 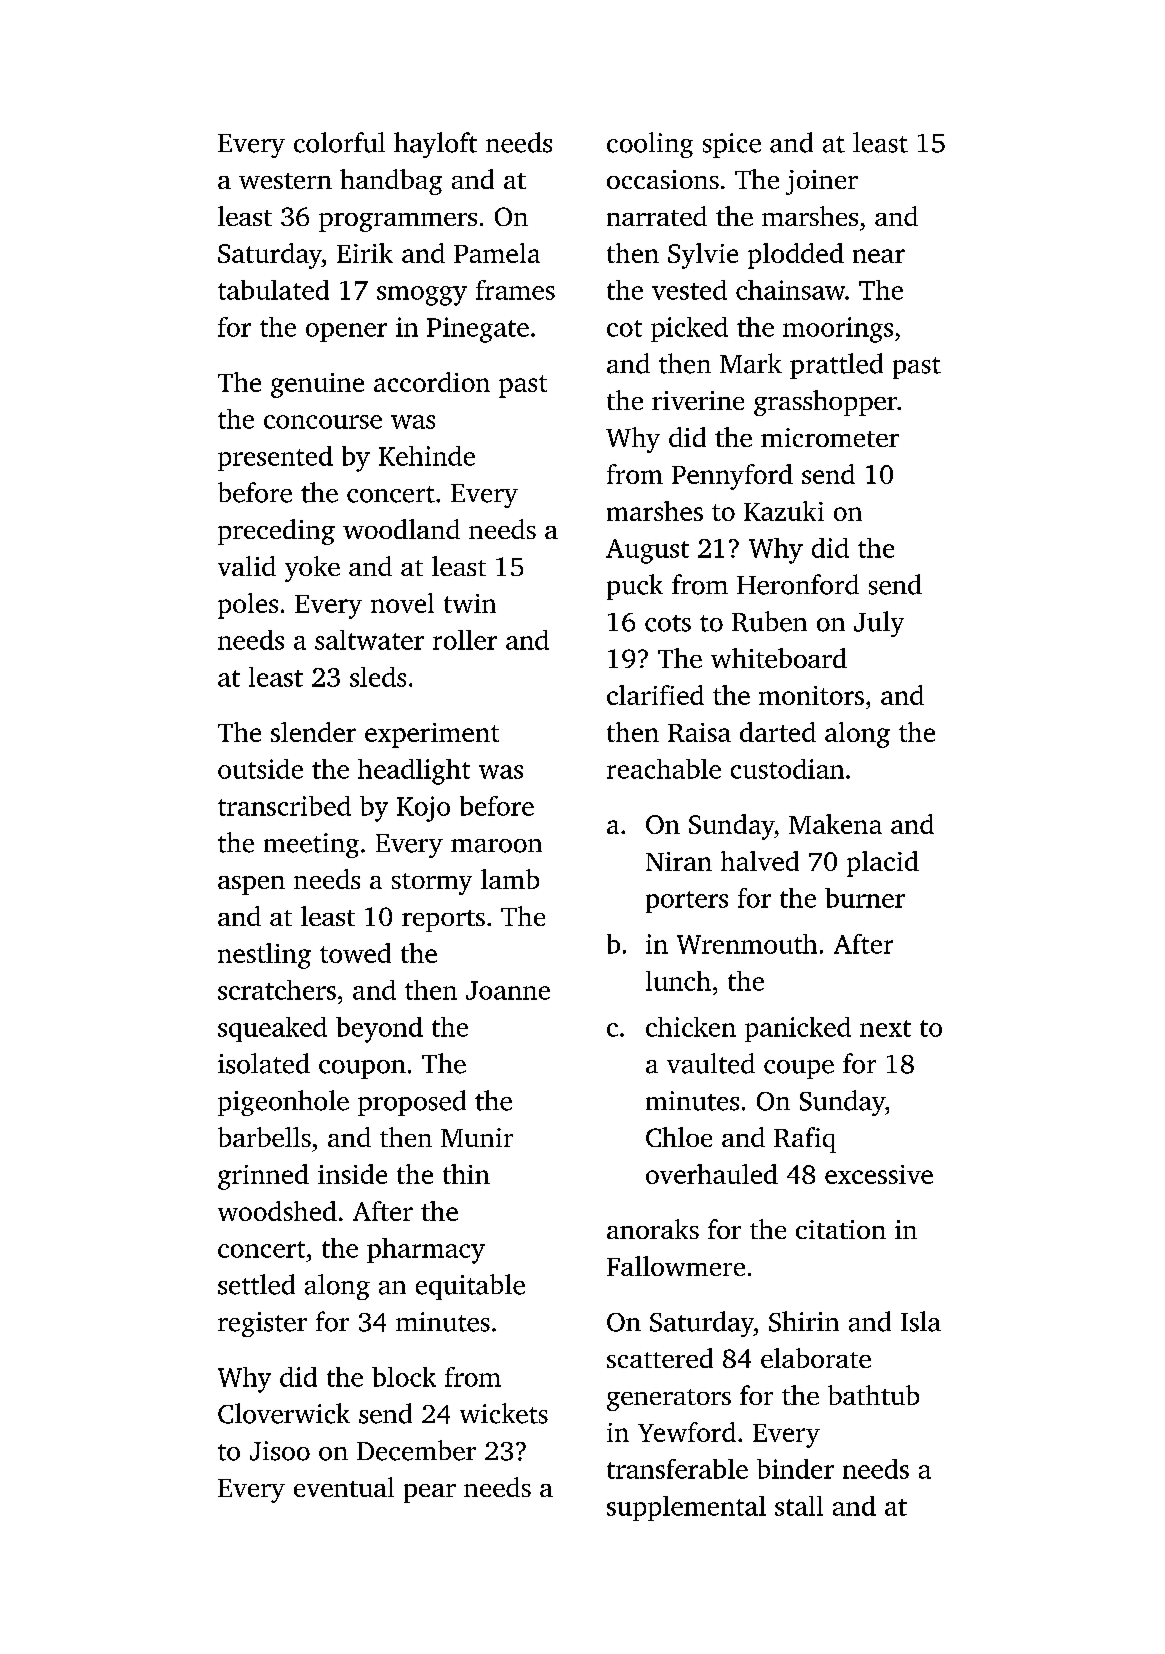 What do you see at coordinates (686, 1508) in the page?
I see `supplemental` at bounding box center [686, 1508].
